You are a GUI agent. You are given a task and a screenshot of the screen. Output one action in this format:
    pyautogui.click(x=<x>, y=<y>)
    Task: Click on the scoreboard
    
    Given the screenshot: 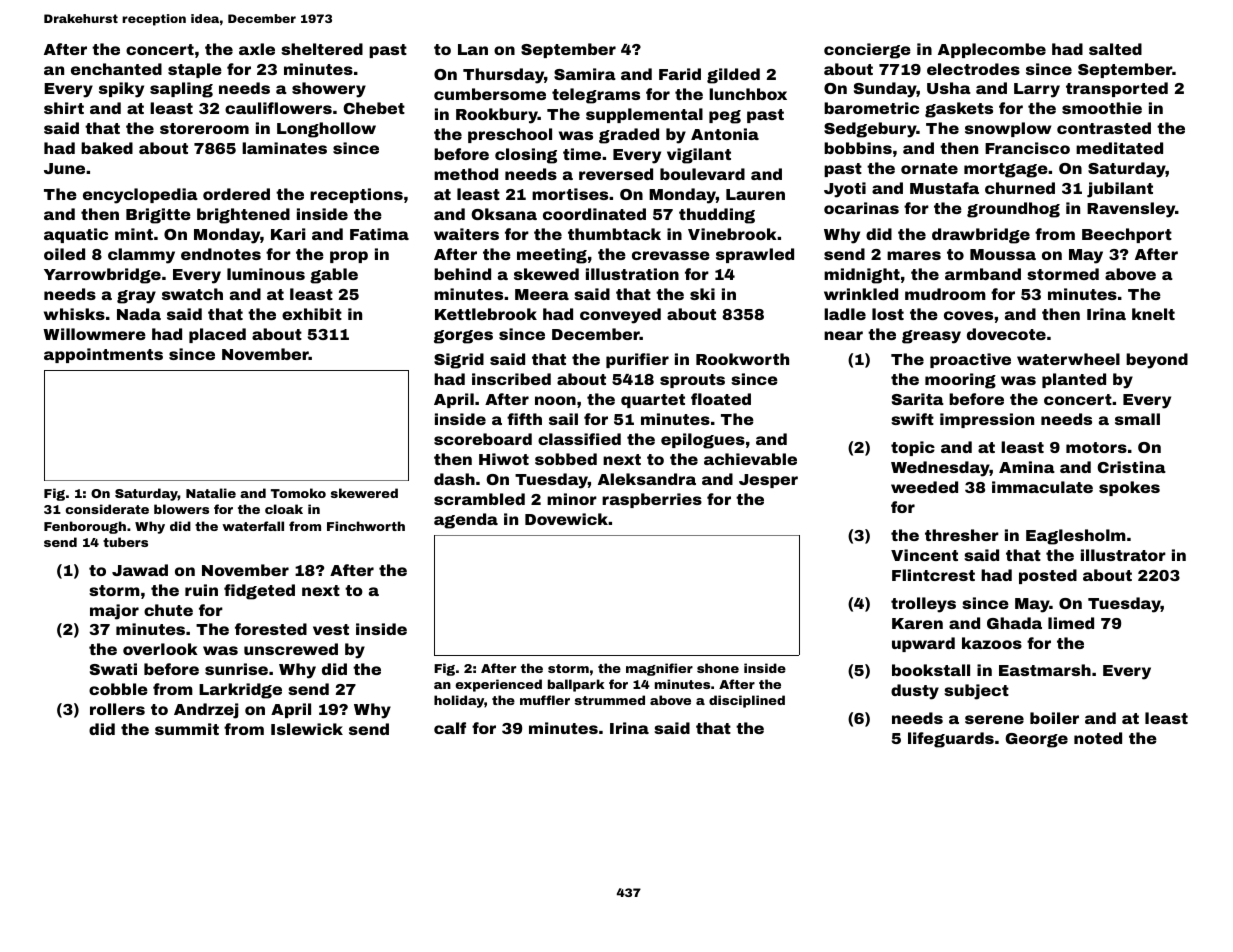 What is the action you would take?
    pyautogui.click(x=483, y=439)
